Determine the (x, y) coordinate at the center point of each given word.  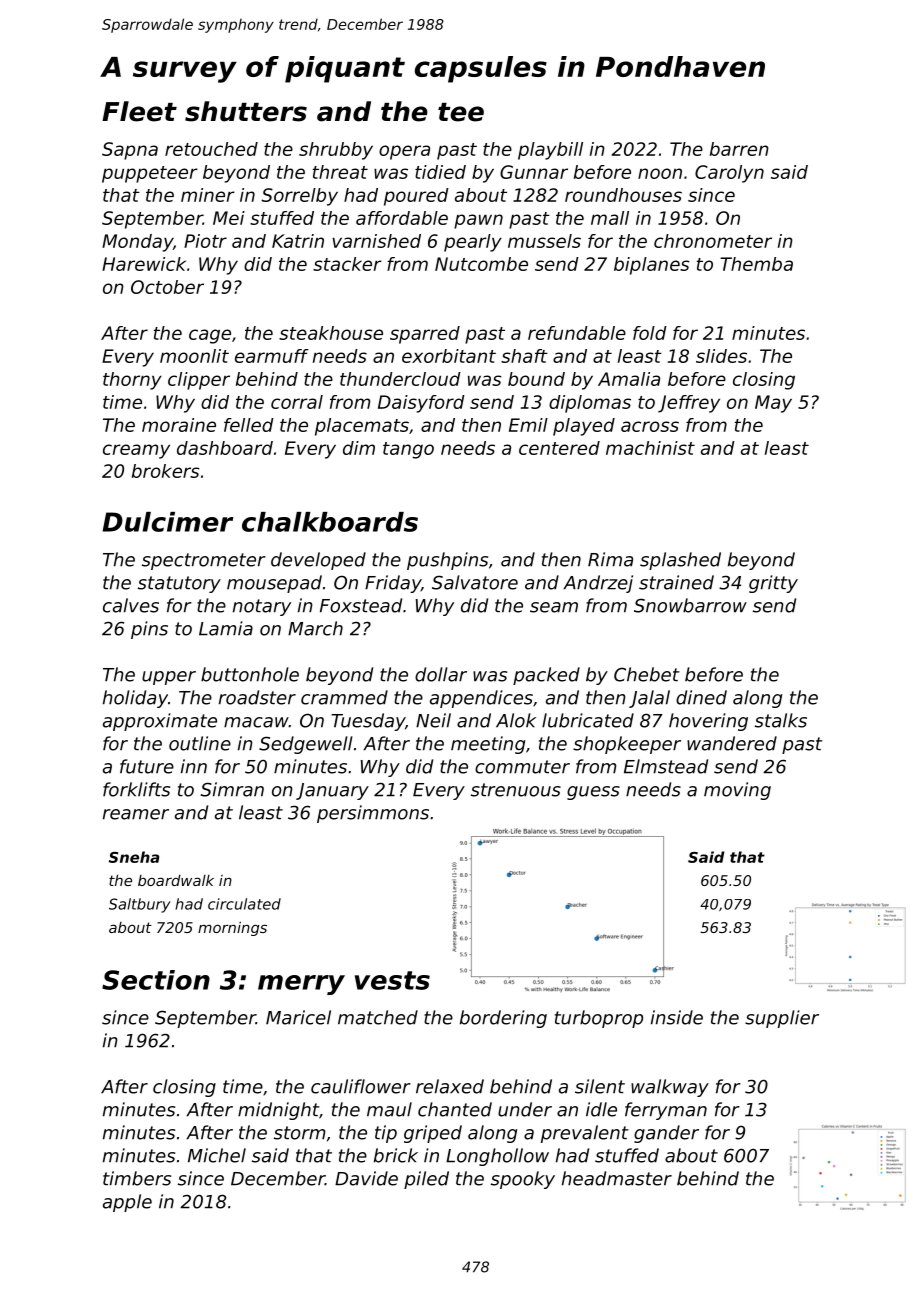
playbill (550, 151)
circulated (244, 904)
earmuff (272, 356)
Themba (756, 264)
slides (721, 356)
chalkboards (330, 522)
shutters (246, 111)
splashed (680, 561)
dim (359, 448)
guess (593, 793)
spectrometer (204, 561)
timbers (137, 1178)
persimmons (373, 814)
